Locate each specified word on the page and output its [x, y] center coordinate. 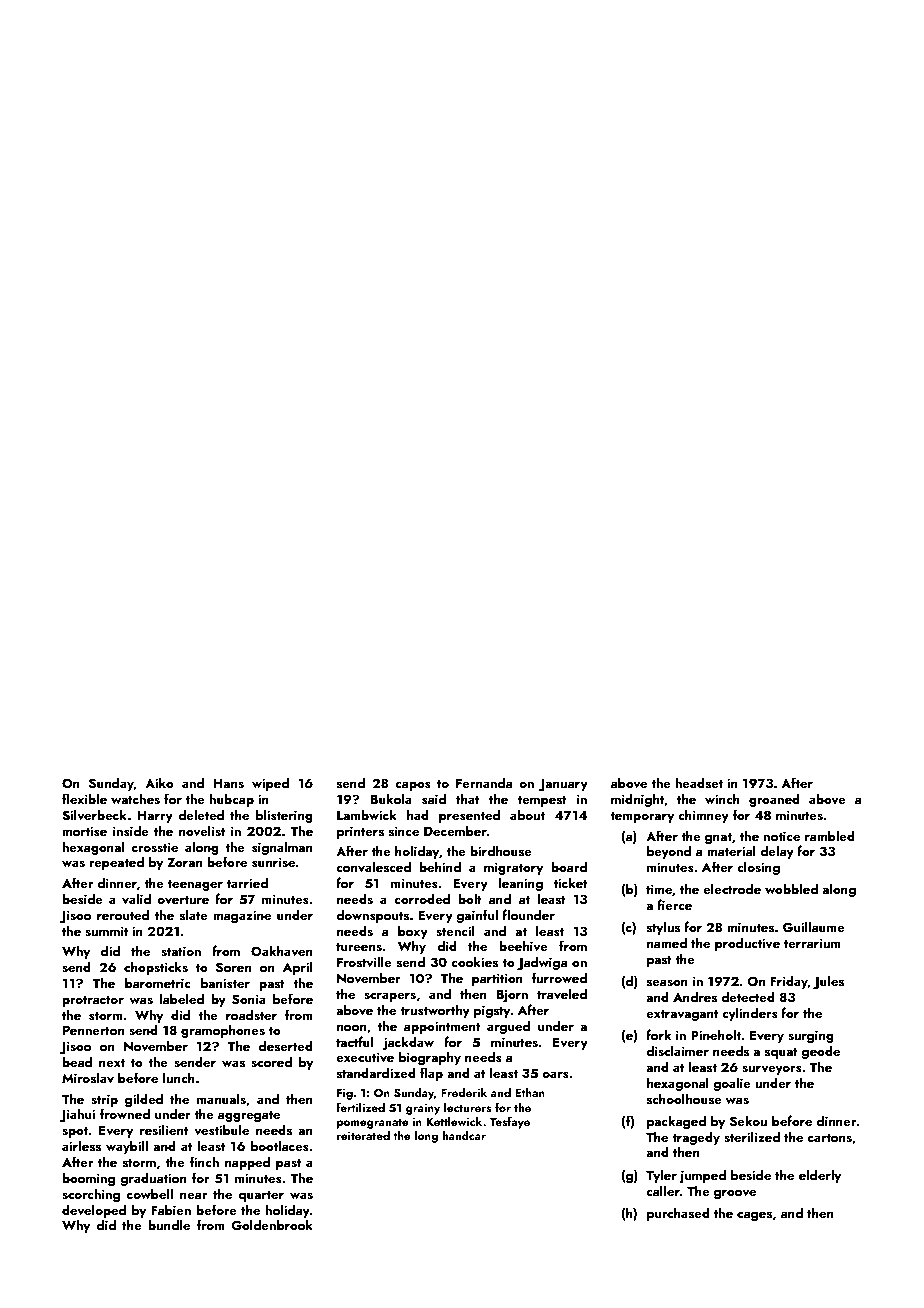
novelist [202, 831]
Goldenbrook [272, 1225]
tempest [542, 801]
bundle [169, 1224]
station [181, 951]
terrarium [812, 943]
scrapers [390, 997]
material [731, 850]
